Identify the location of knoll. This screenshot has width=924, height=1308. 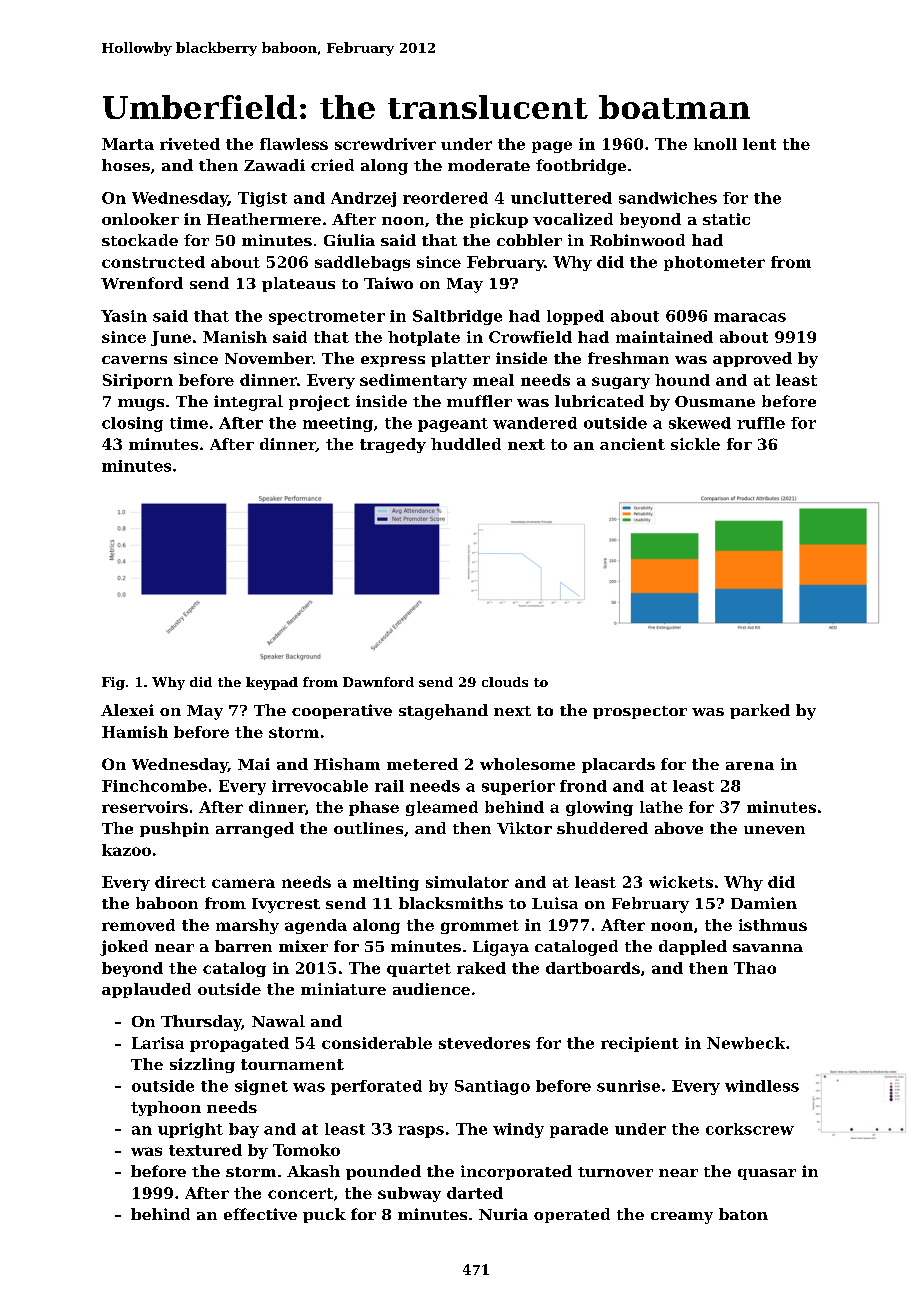
(715, 144).
